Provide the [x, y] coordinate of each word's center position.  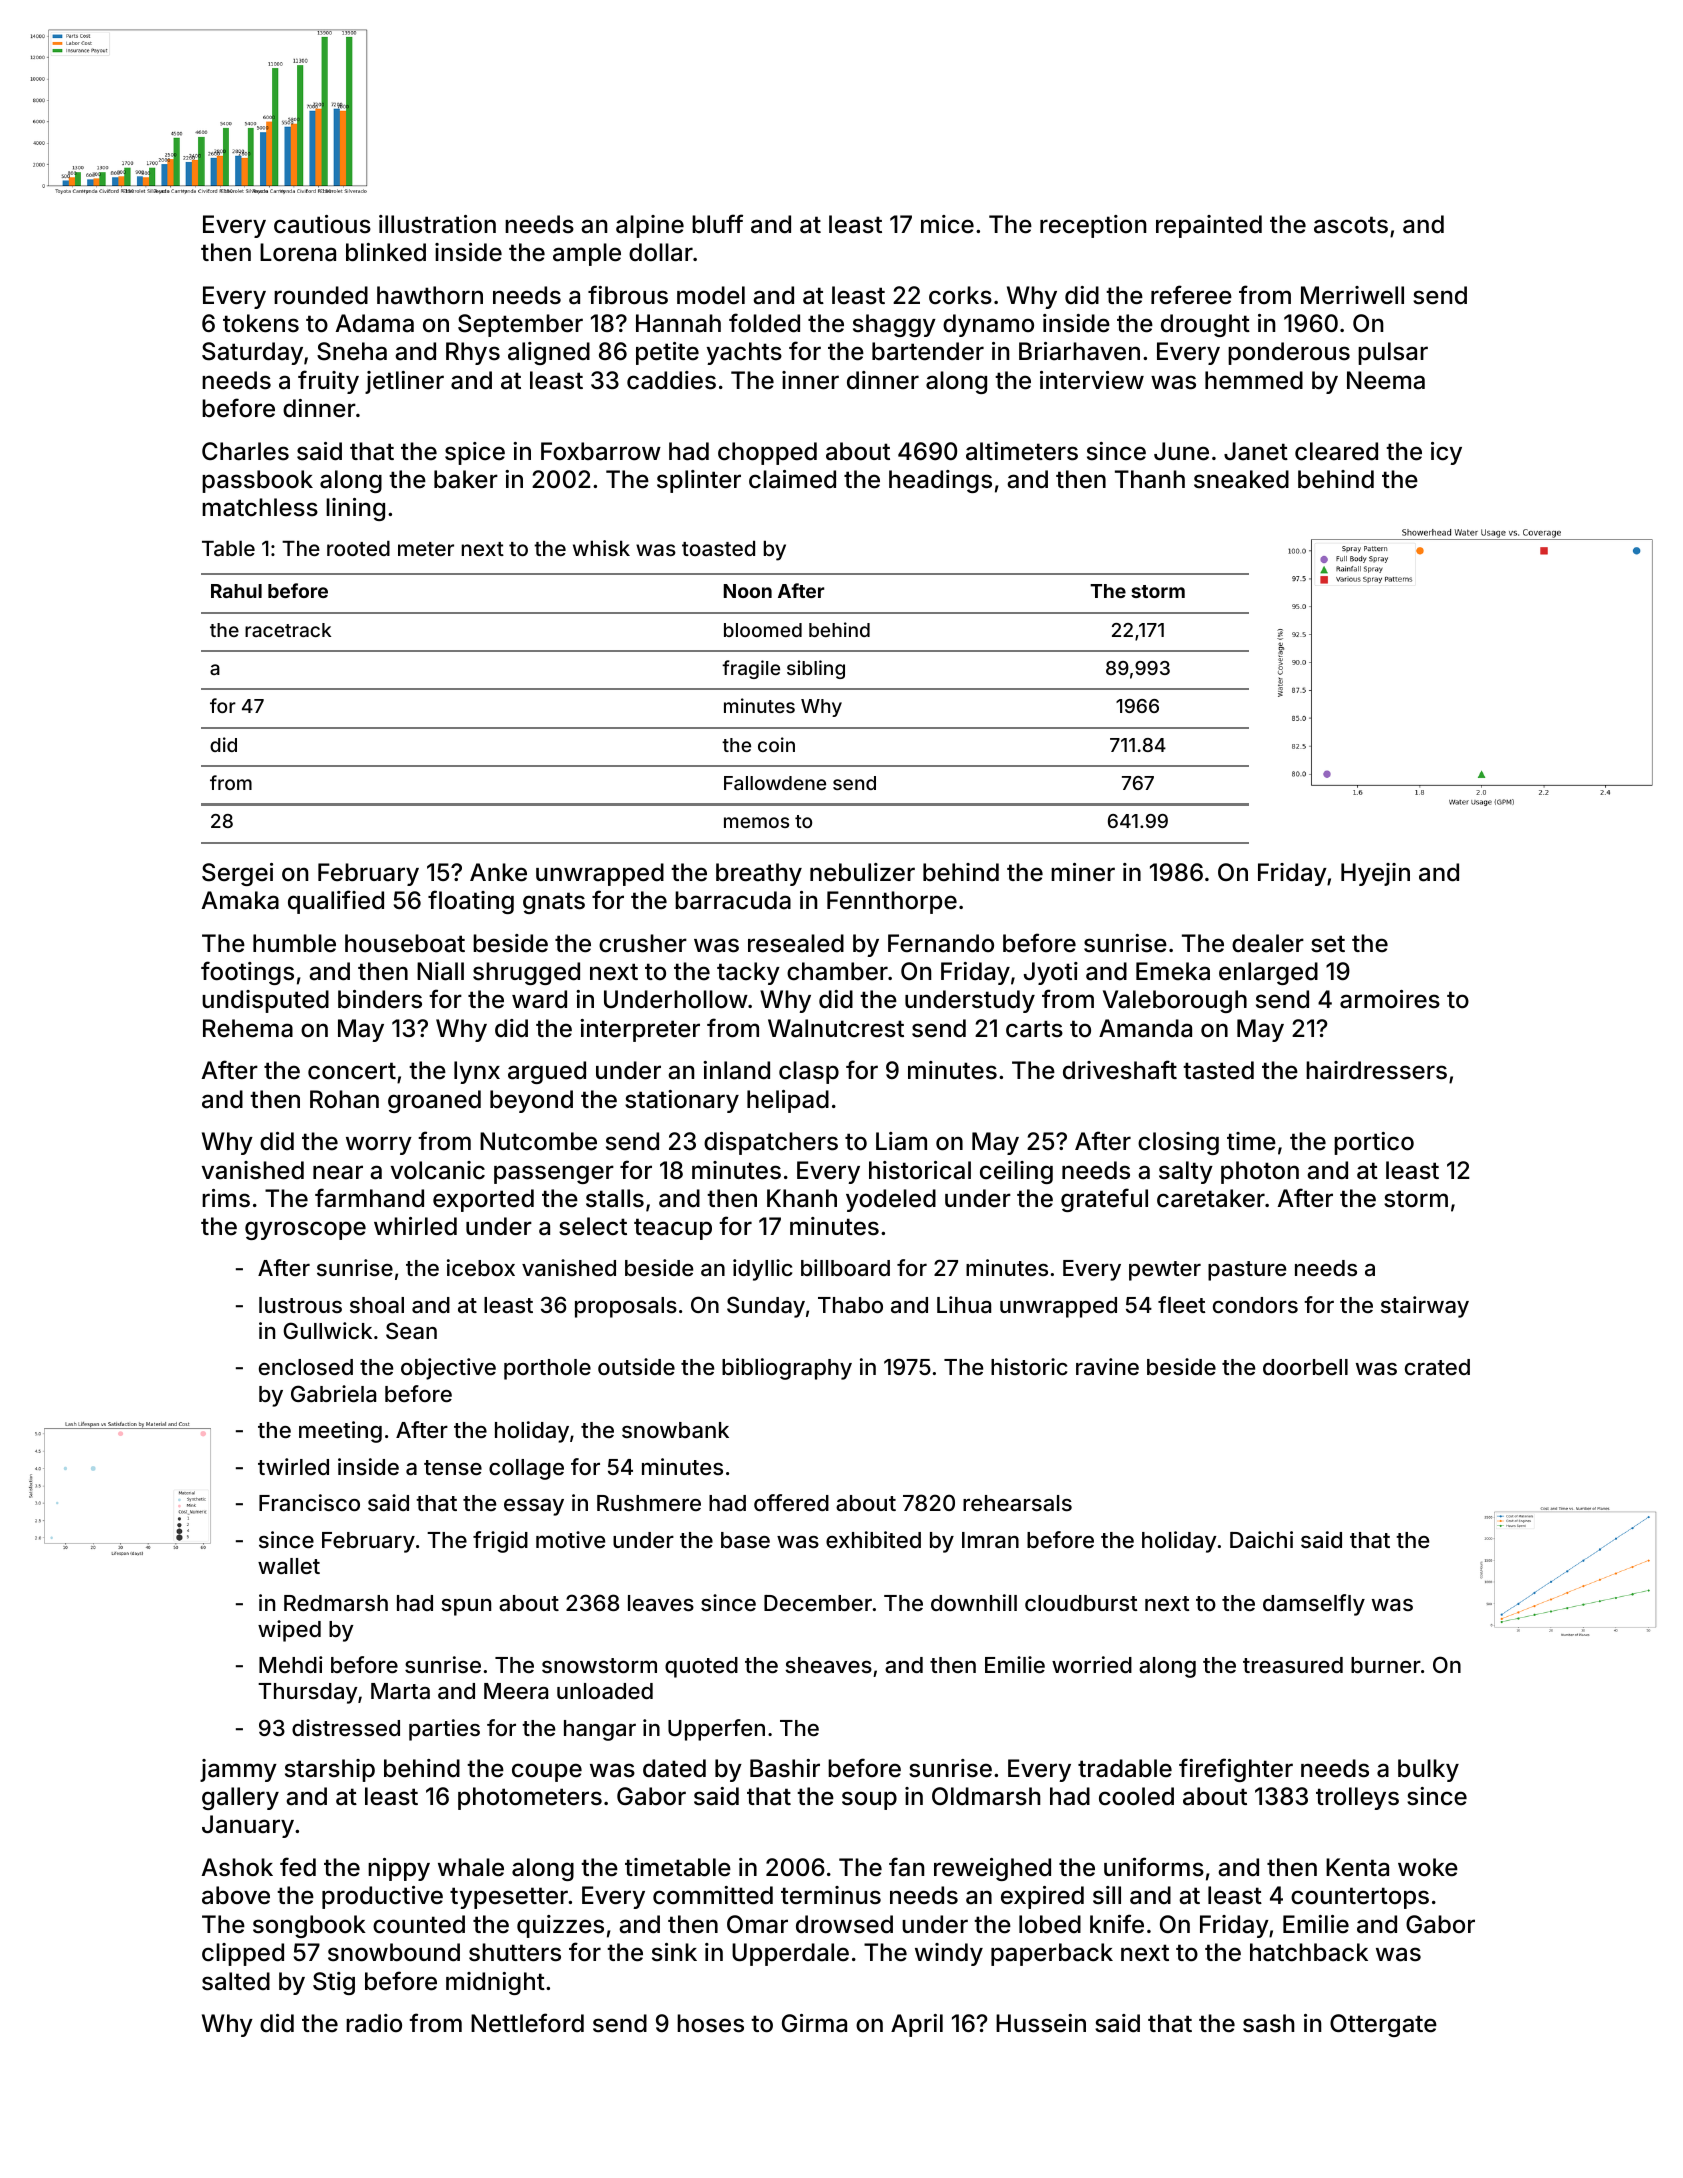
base [745, 1540]
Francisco [309, 1503]
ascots [1351, 225]
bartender [928, 351]
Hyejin [1375, 874]
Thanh [1150, 479]
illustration [437, 224]
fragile [751, 669]
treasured [1293, 1665]
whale [471, 1867]
